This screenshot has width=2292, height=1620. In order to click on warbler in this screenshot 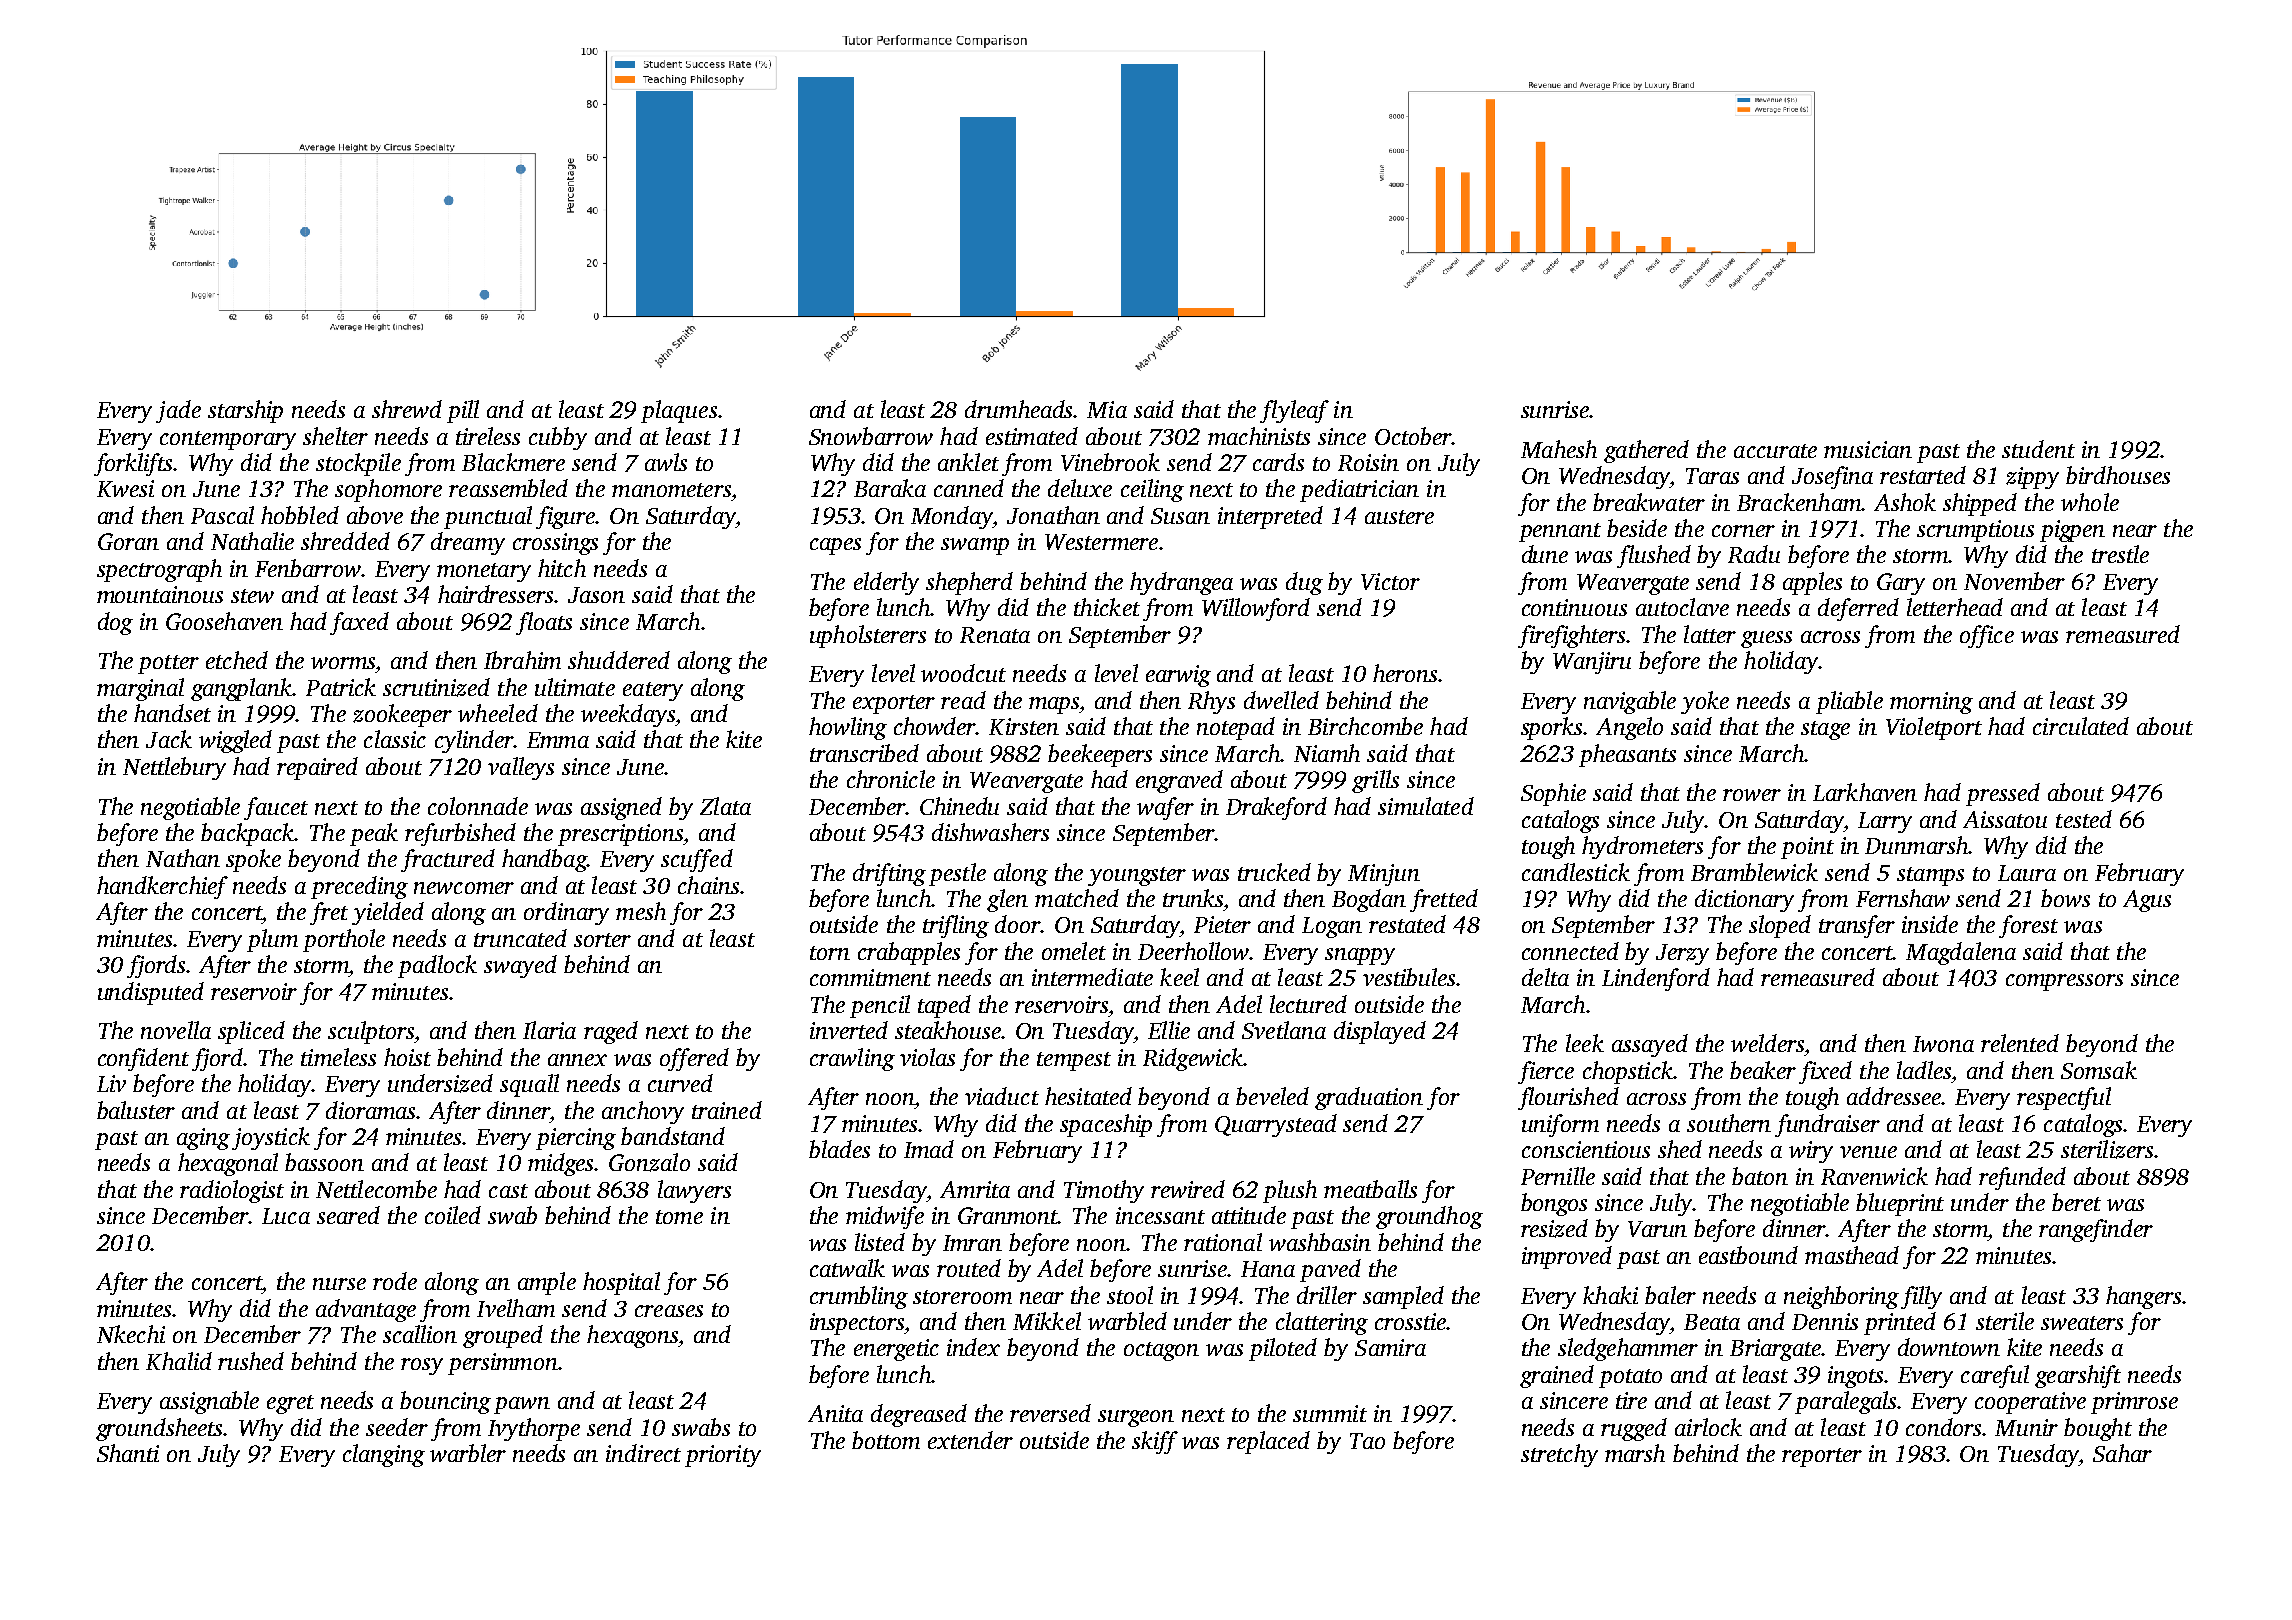, I will do `click(468, 1453)`.
